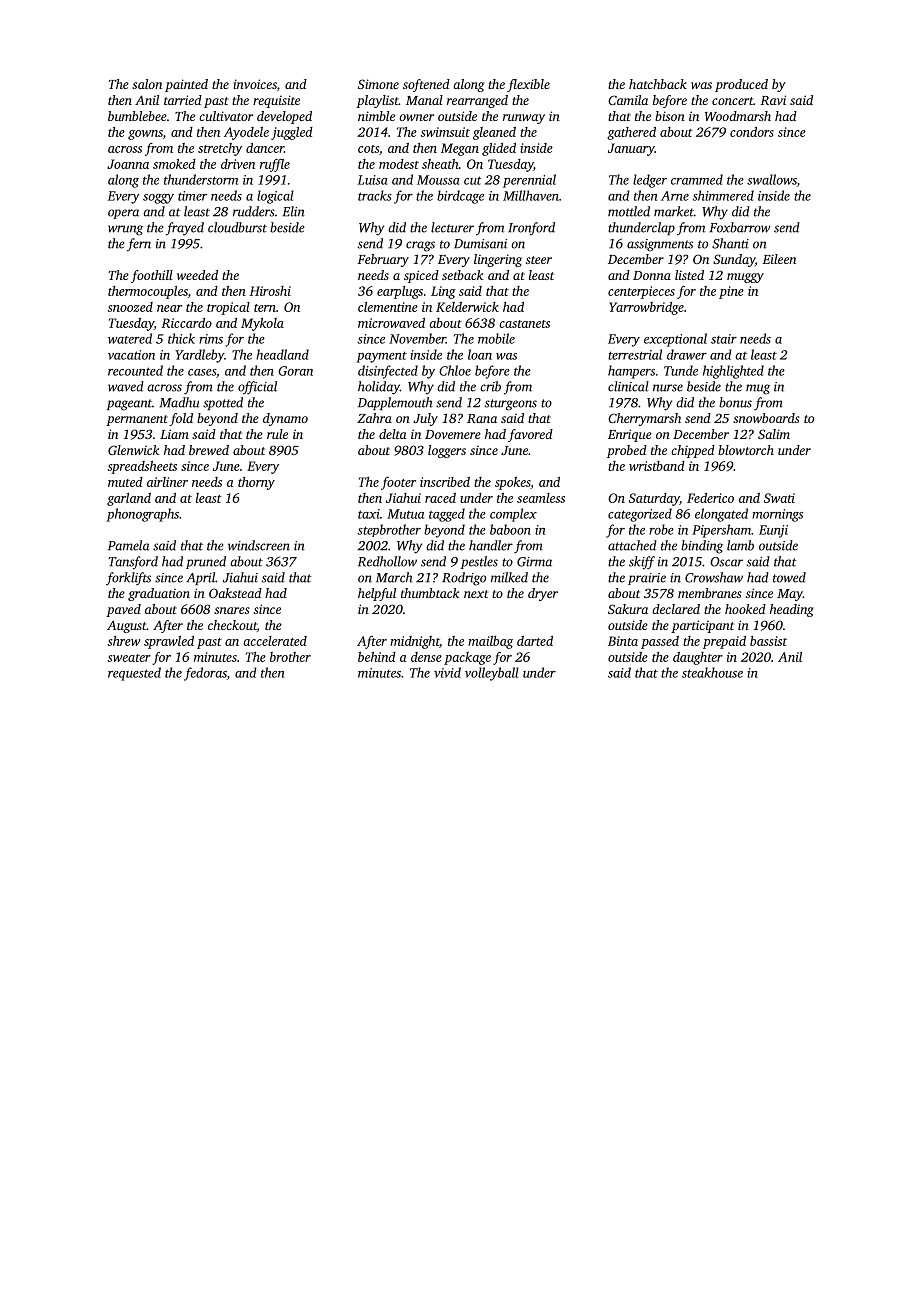  What do you see at coordinates (232, 610) in the screenshot?
I see `snares` at bounding box center [232, 610].
